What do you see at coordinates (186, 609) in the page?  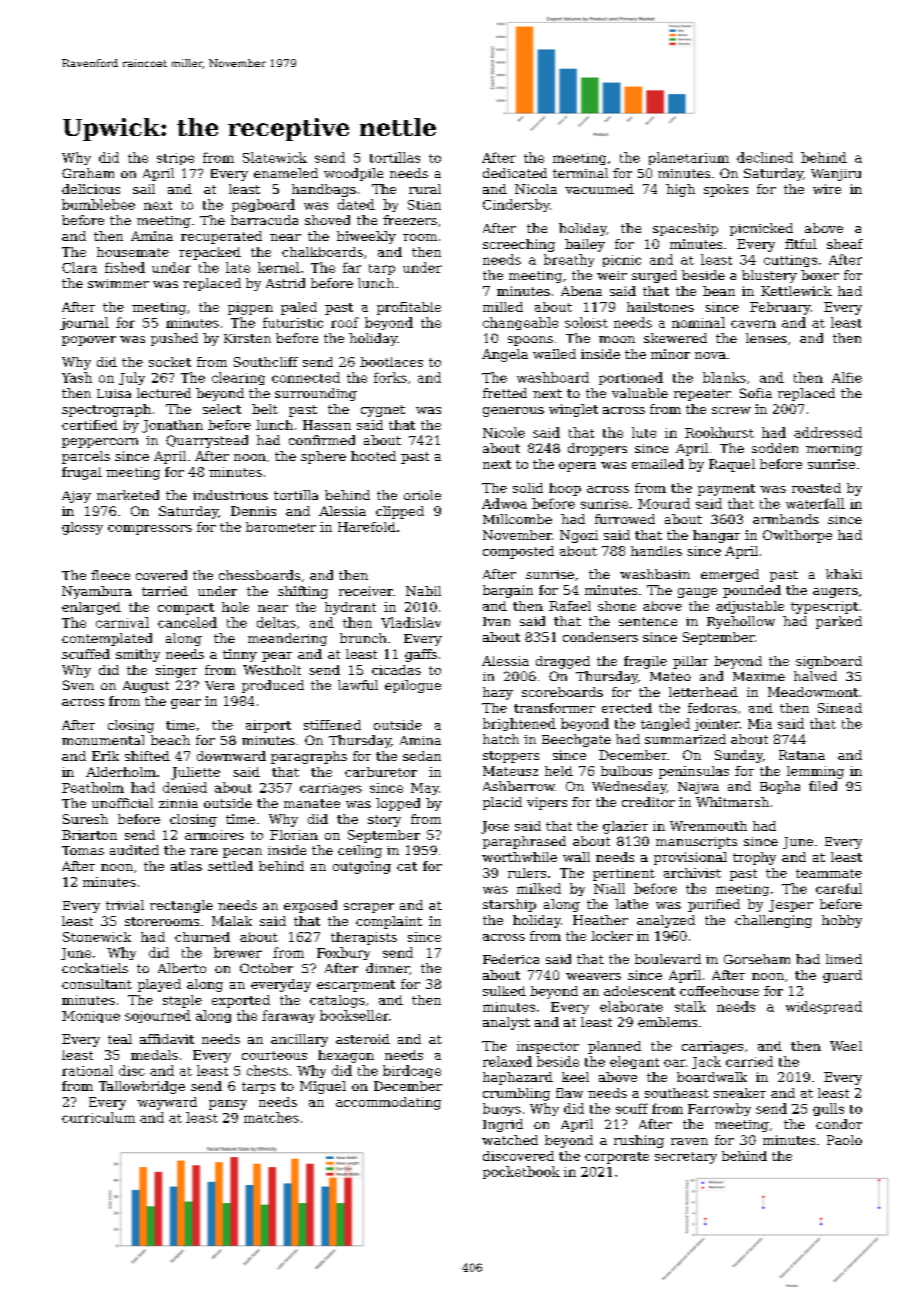 I see `compact` at bounding box center [186, 609].
